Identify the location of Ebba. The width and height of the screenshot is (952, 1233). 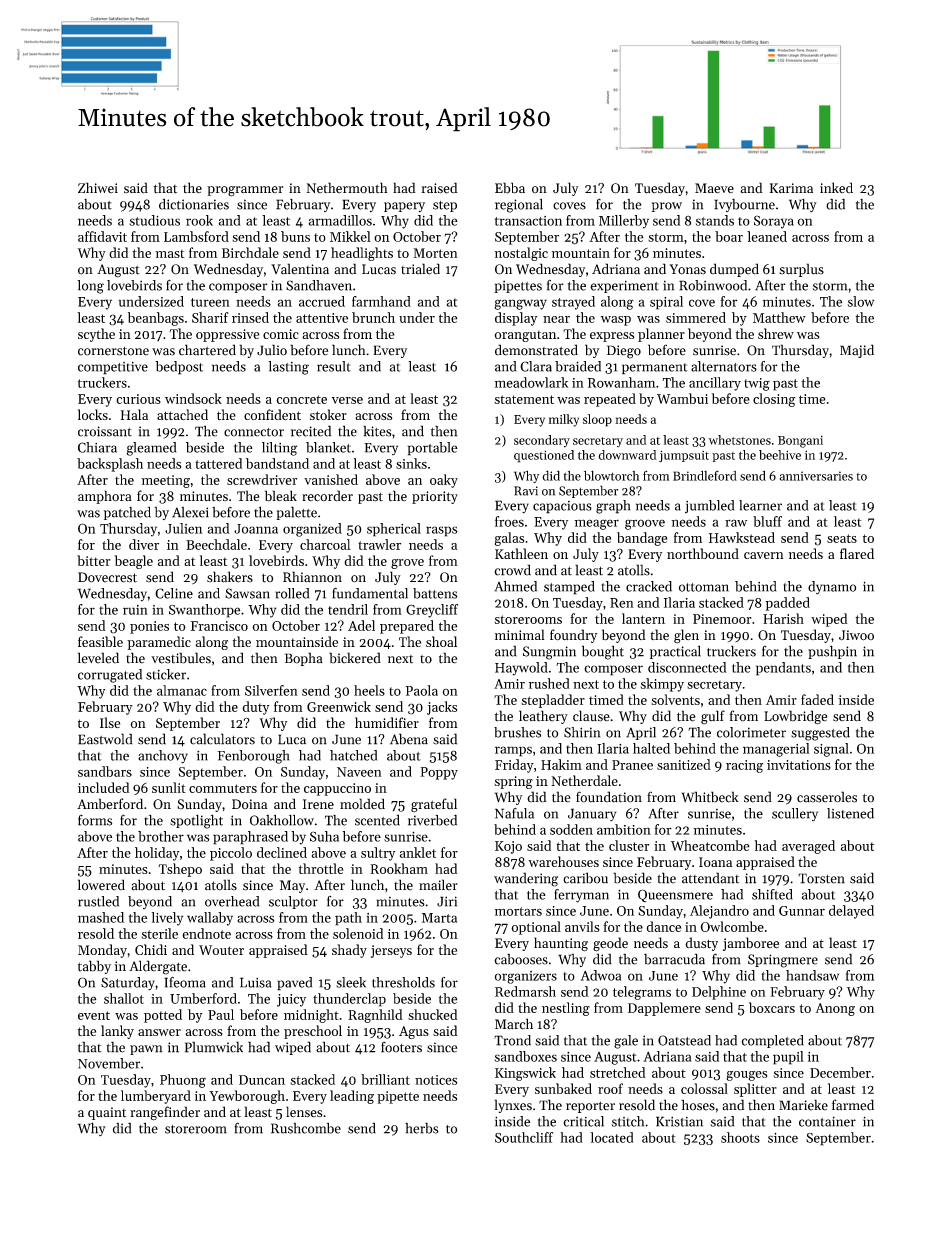
(510, 188).
